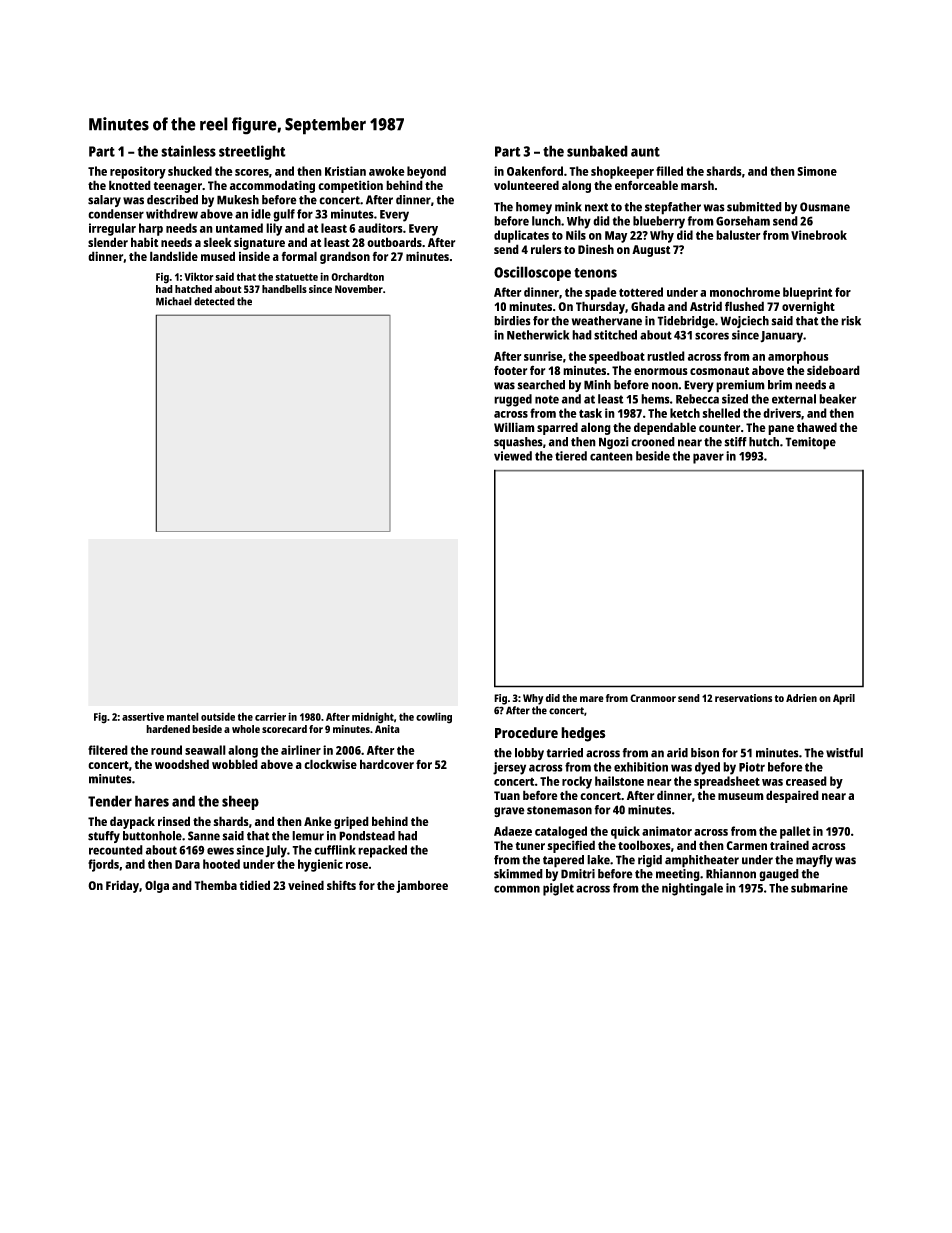  What do you see at coordinates (188, 151) in the screenshot?
I see `stainless` at bounding box center [188, 151].
